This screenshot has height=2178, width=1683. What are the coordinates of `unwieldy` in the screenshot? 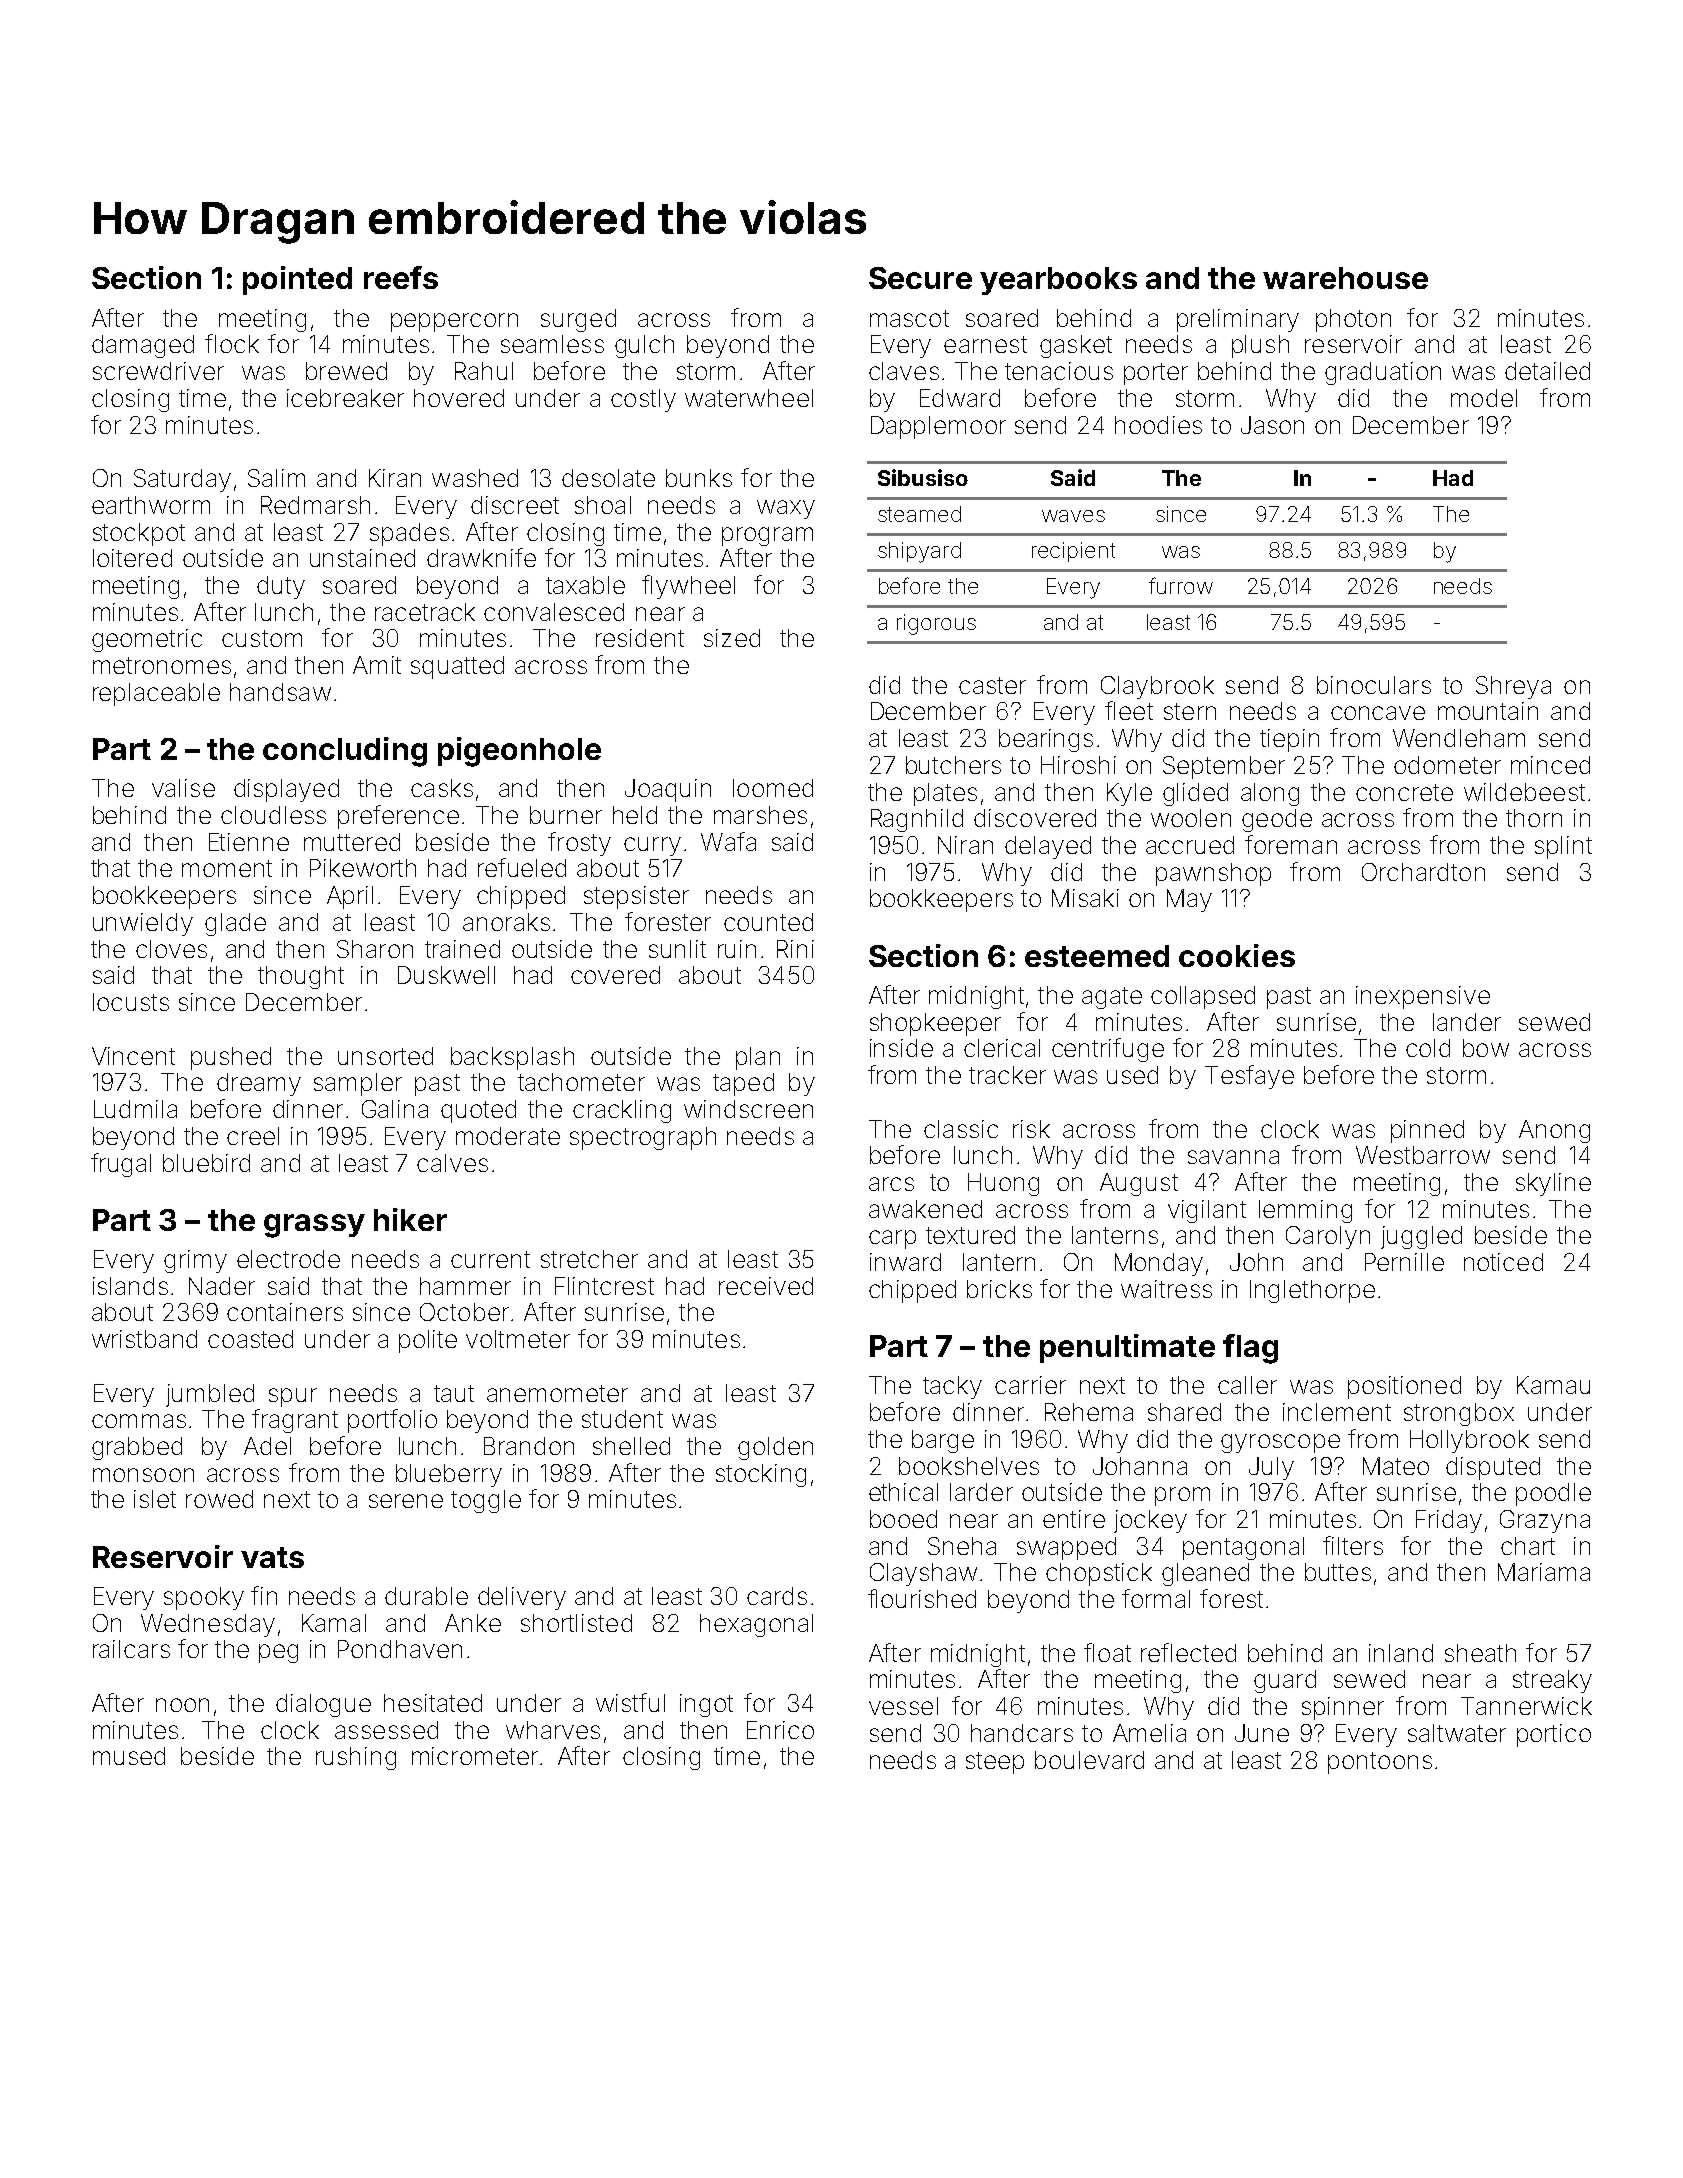 It's located at (143, 924).
